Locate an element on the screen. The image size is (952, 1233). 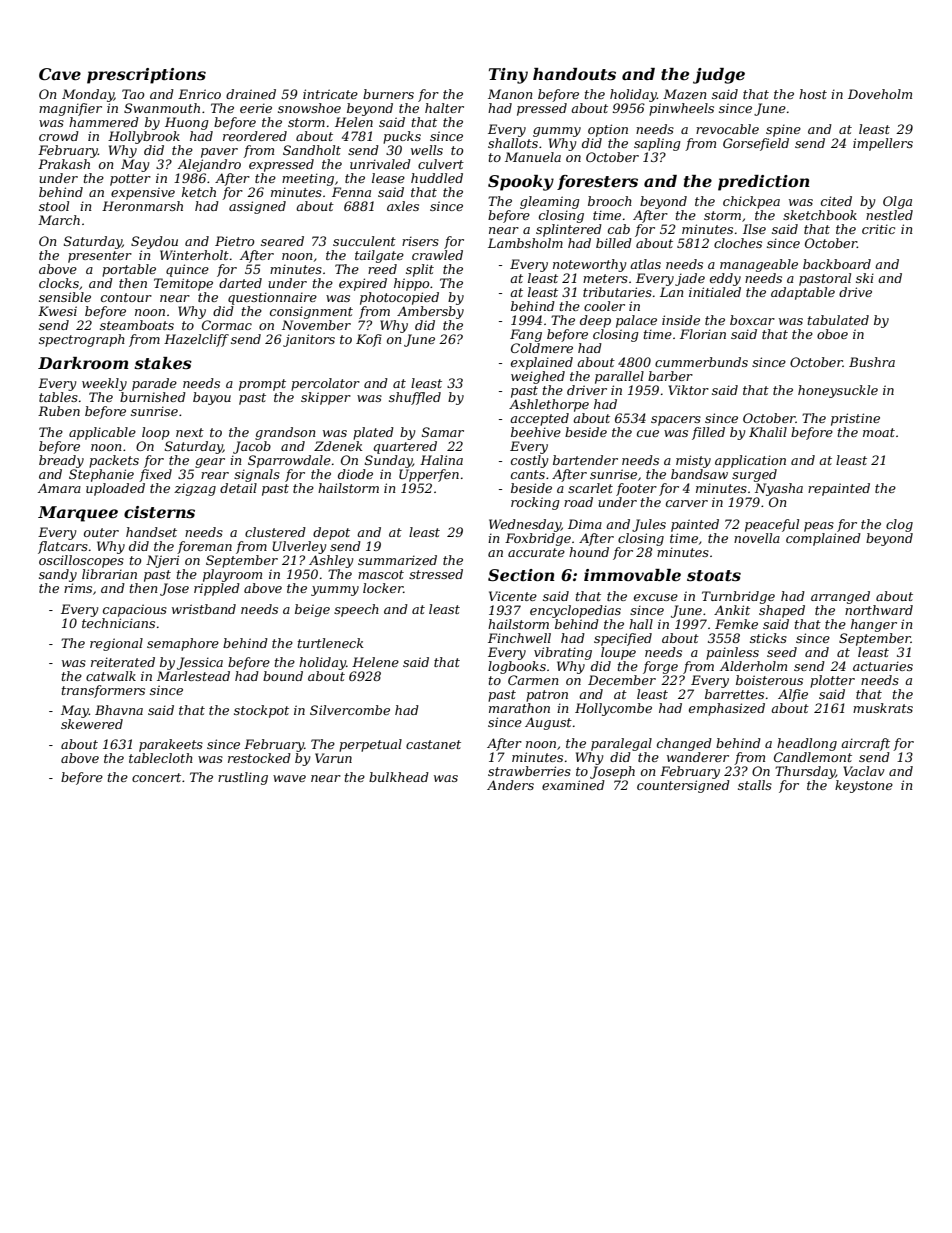
halter is located at coordinates (444, 108).
